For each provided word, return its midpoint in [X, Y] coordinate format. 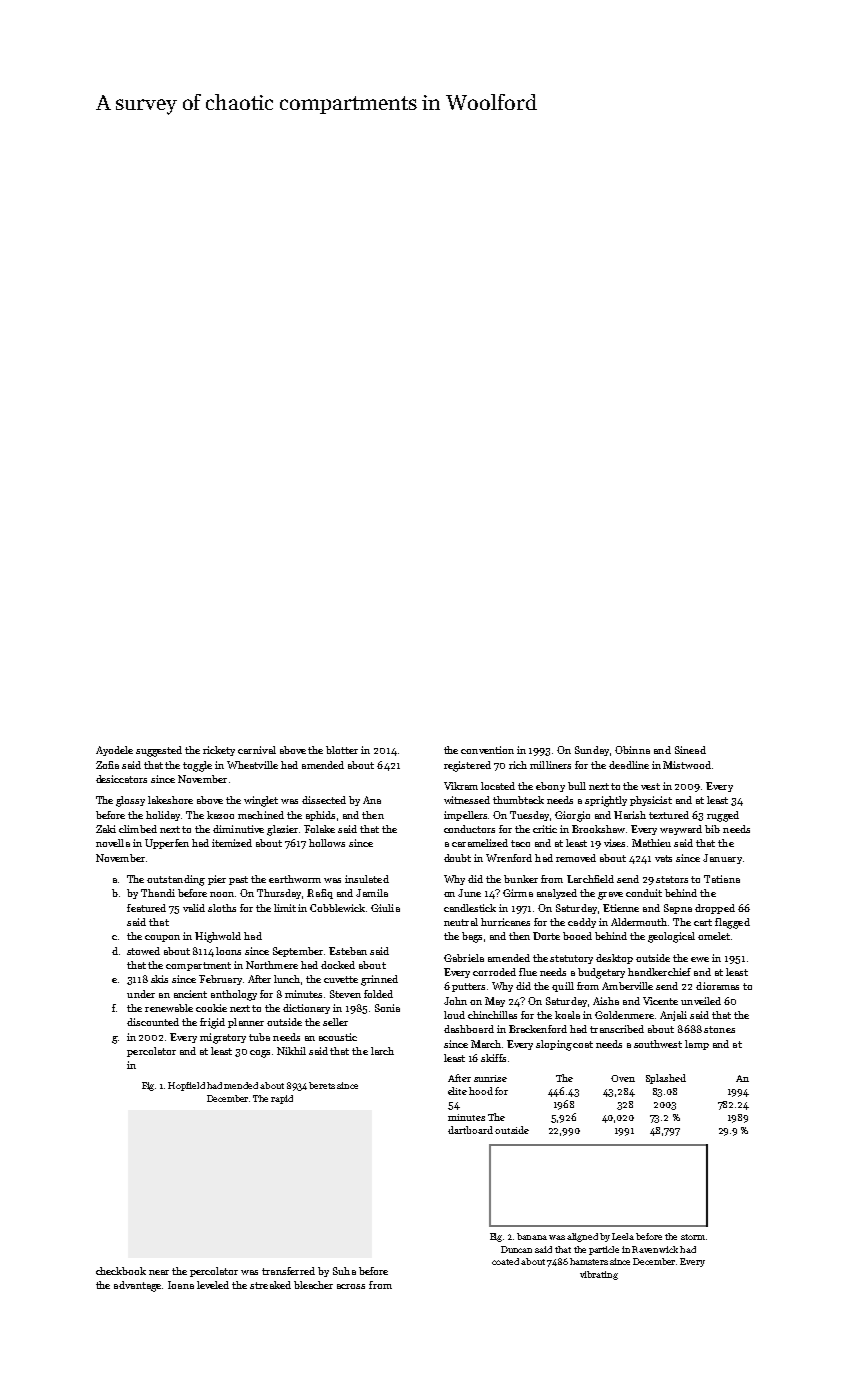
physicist [651, 801]
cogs [260, 1054]
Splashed [666, 1079]
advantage [137, 1286]
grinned [379, 980]
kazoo [220, 815]
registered [467, 766]
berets [322, 1085]
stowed [143, 951]
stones [719, 1029]
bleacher [313, 1285]
